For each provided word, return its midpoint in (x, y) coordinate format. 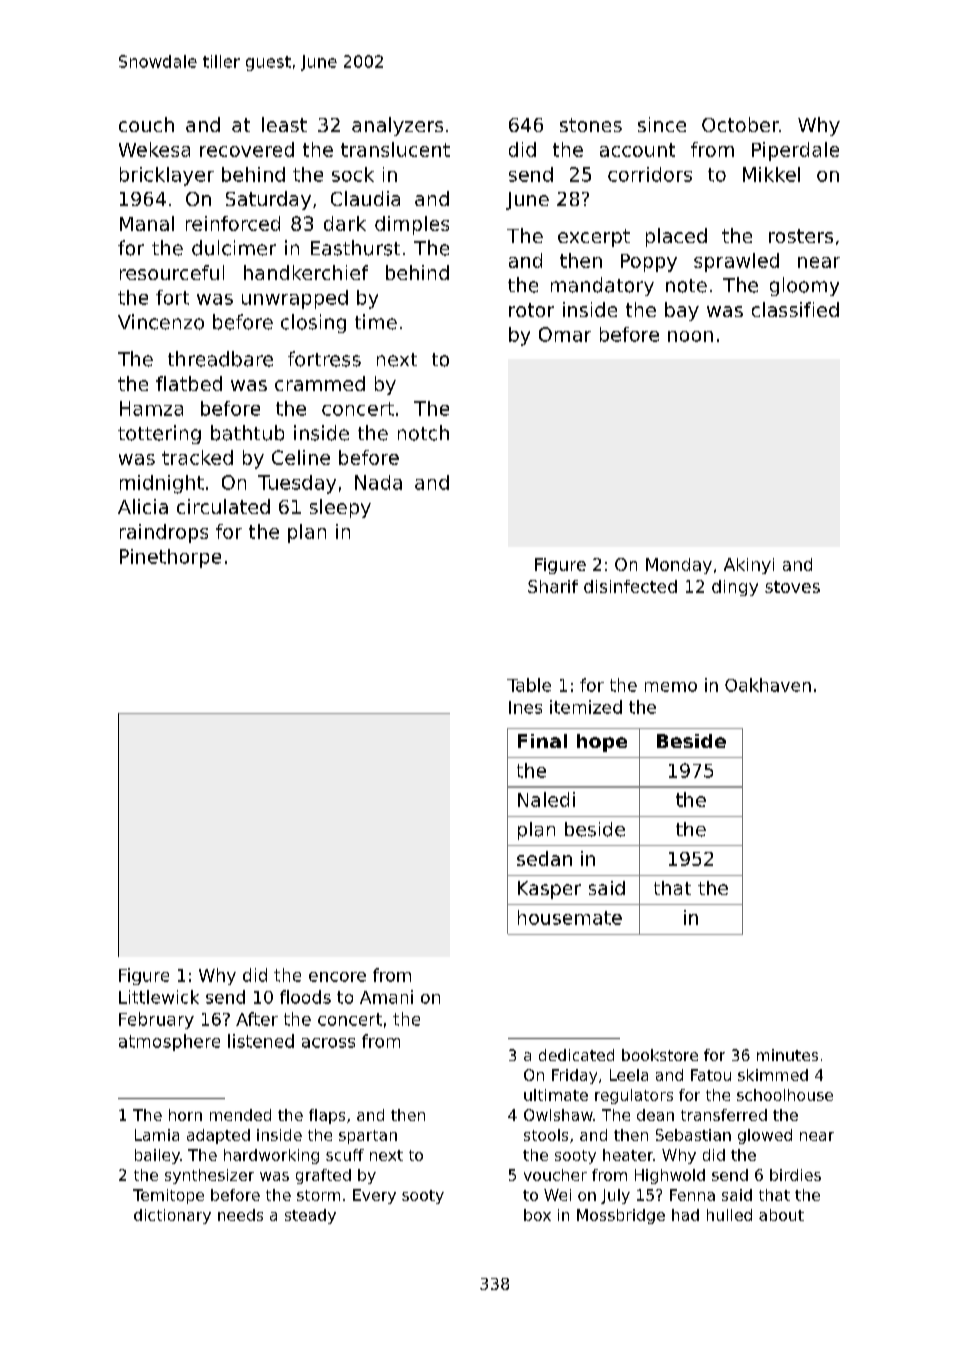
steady (310, 1216)
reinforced (233, 223)
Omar (565, 334)
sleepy (340, 508)
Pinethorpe (170, 558)
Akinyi (749, 566)
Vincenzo (161, 322)
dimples (412, 225)
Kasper (549, 890)
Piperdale (795, 151)
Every (374, 1196)
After (257, 1019)
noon (690, 336)
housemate (570, 917)
